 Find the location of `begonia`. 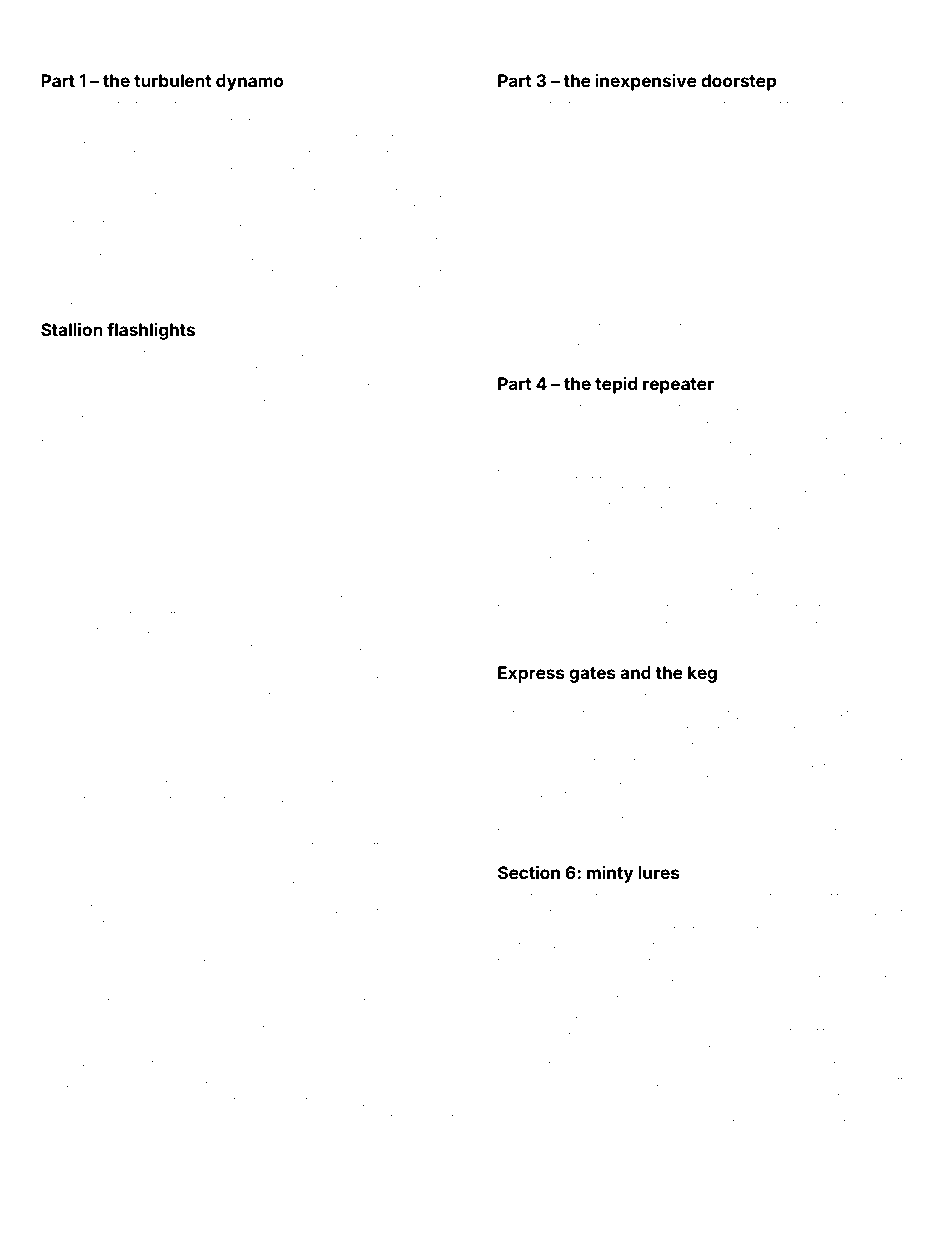

begonia is located at coordinates (813, 699).
